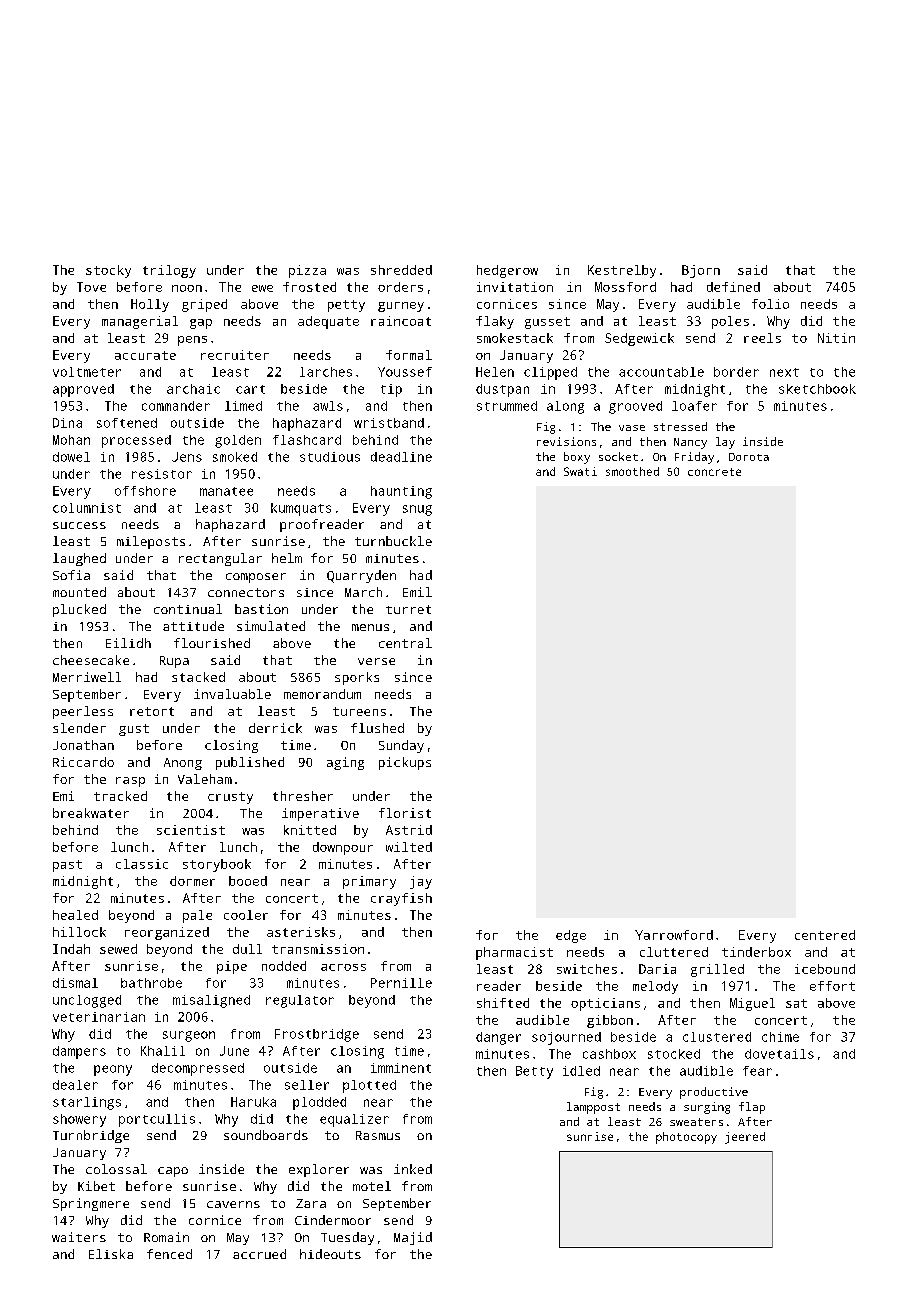 The height and width of the screenshot is (1316, 908). What do you see at coordinates (401, 899) in the screenshot?
I see `crayfish` at bounding box center [401, 899].
